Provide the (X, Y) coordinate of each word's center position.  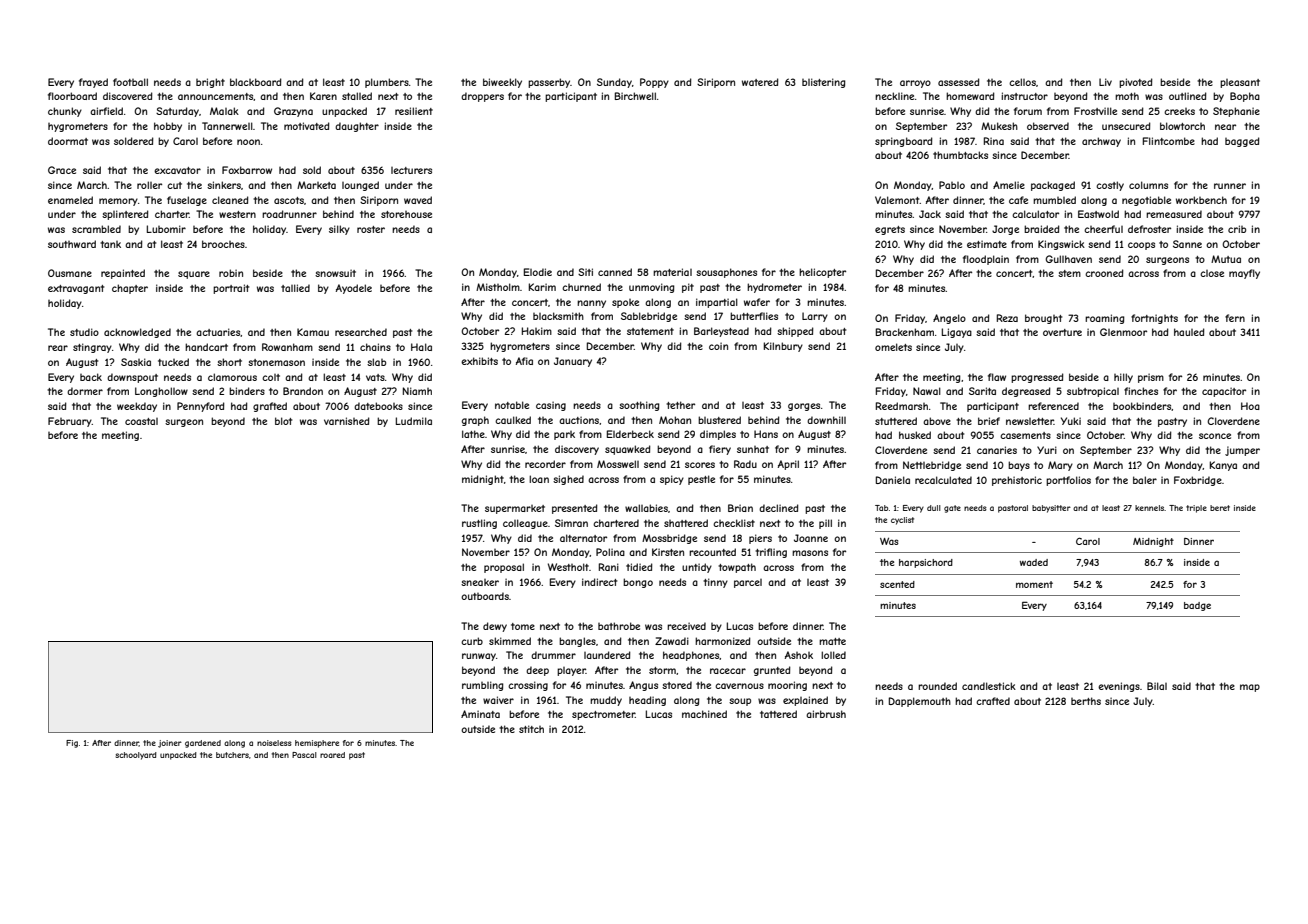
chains (375, 347)
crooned (1104, 273)
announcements (216, 97)
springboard (904, 142)
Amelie (1009, 185)
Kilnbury (783, 347)
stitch (531, 729)
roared (332, 755)
